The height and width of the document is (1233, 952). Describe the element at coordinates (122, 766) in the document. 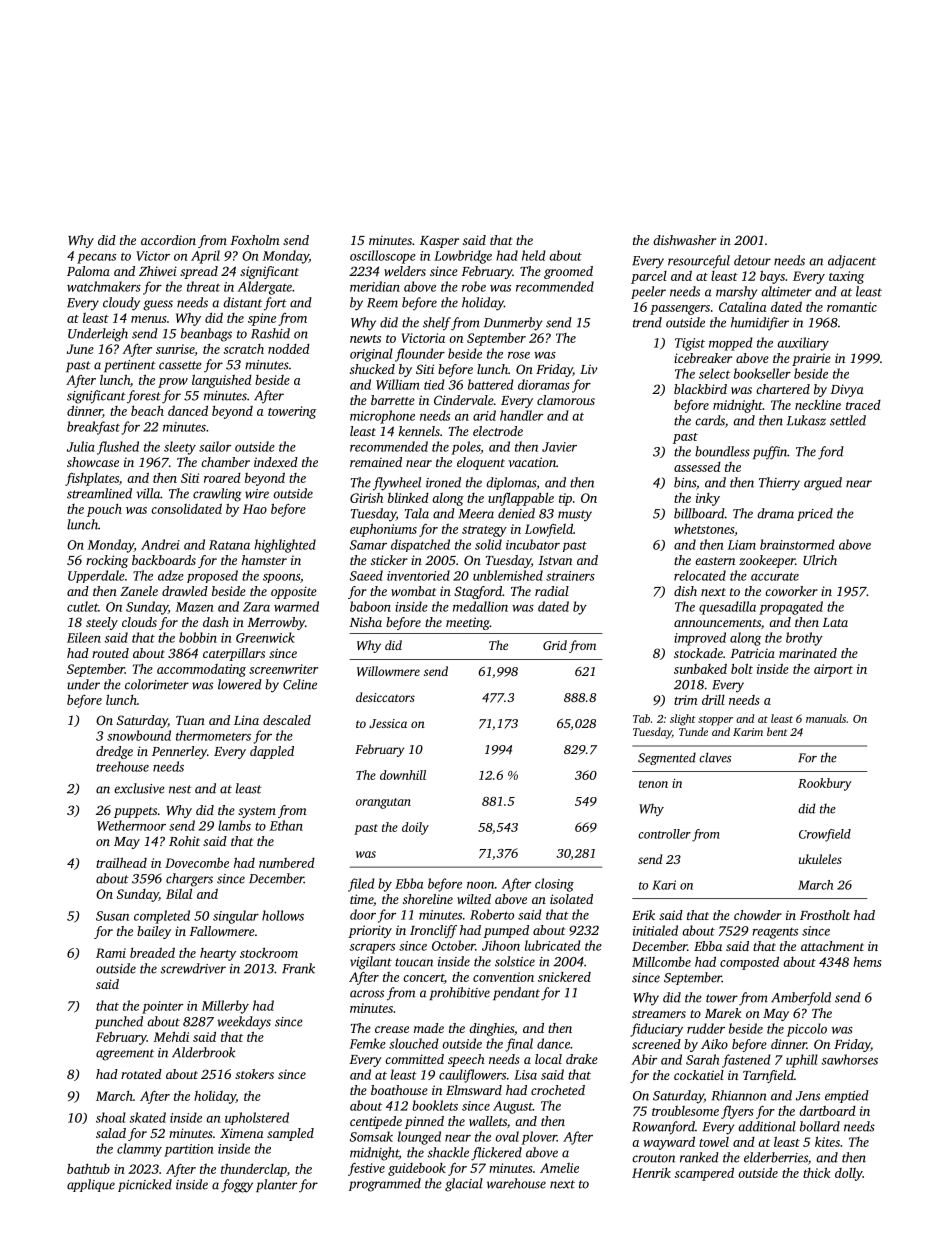

I see `treehouse` at that location.
